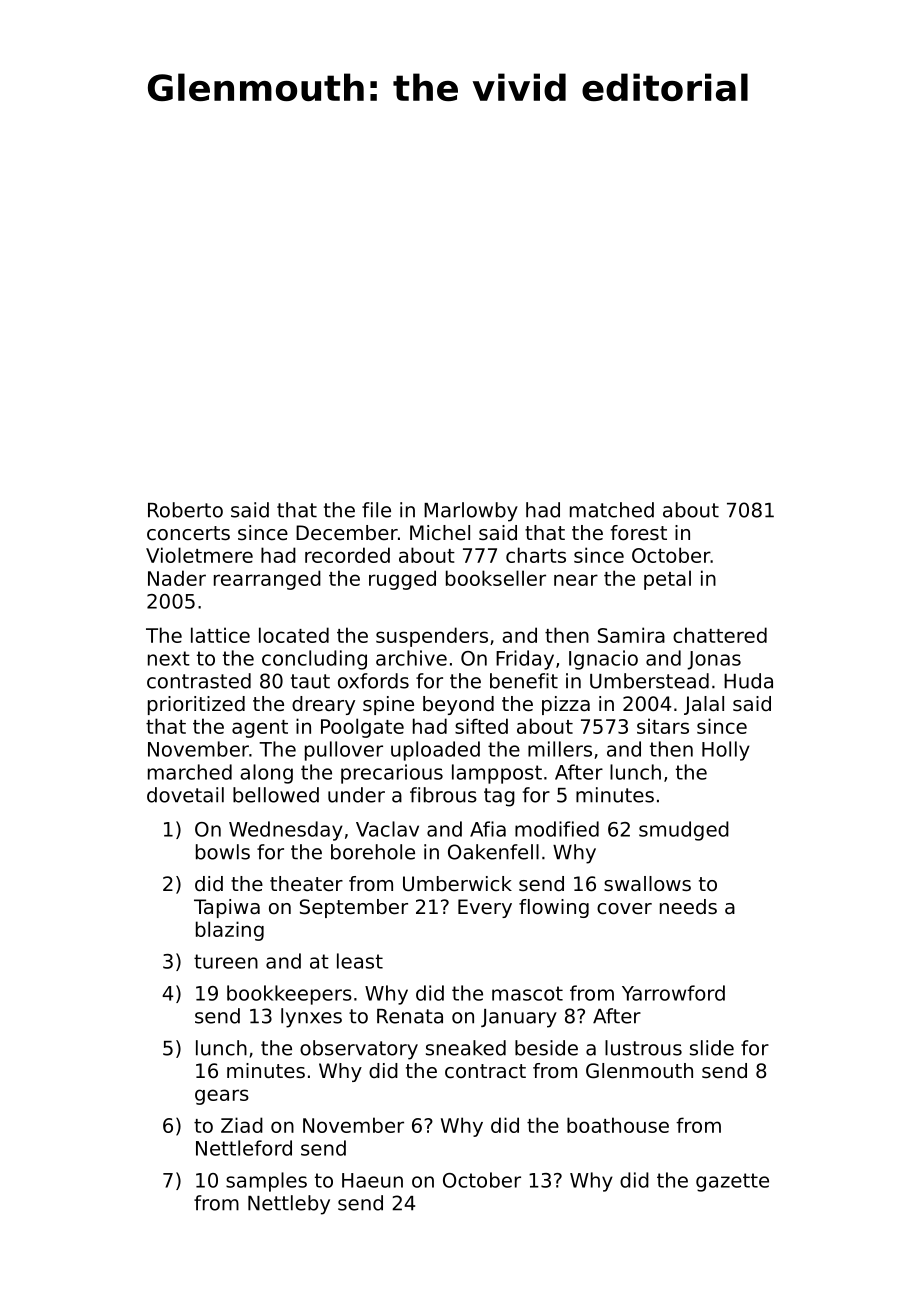 The width and height of the screenshot is (924, 1311). What do you see at coordinates (286, 831) in the screenshot?
I see `Wednesday` at bounding box center [286, 831].
